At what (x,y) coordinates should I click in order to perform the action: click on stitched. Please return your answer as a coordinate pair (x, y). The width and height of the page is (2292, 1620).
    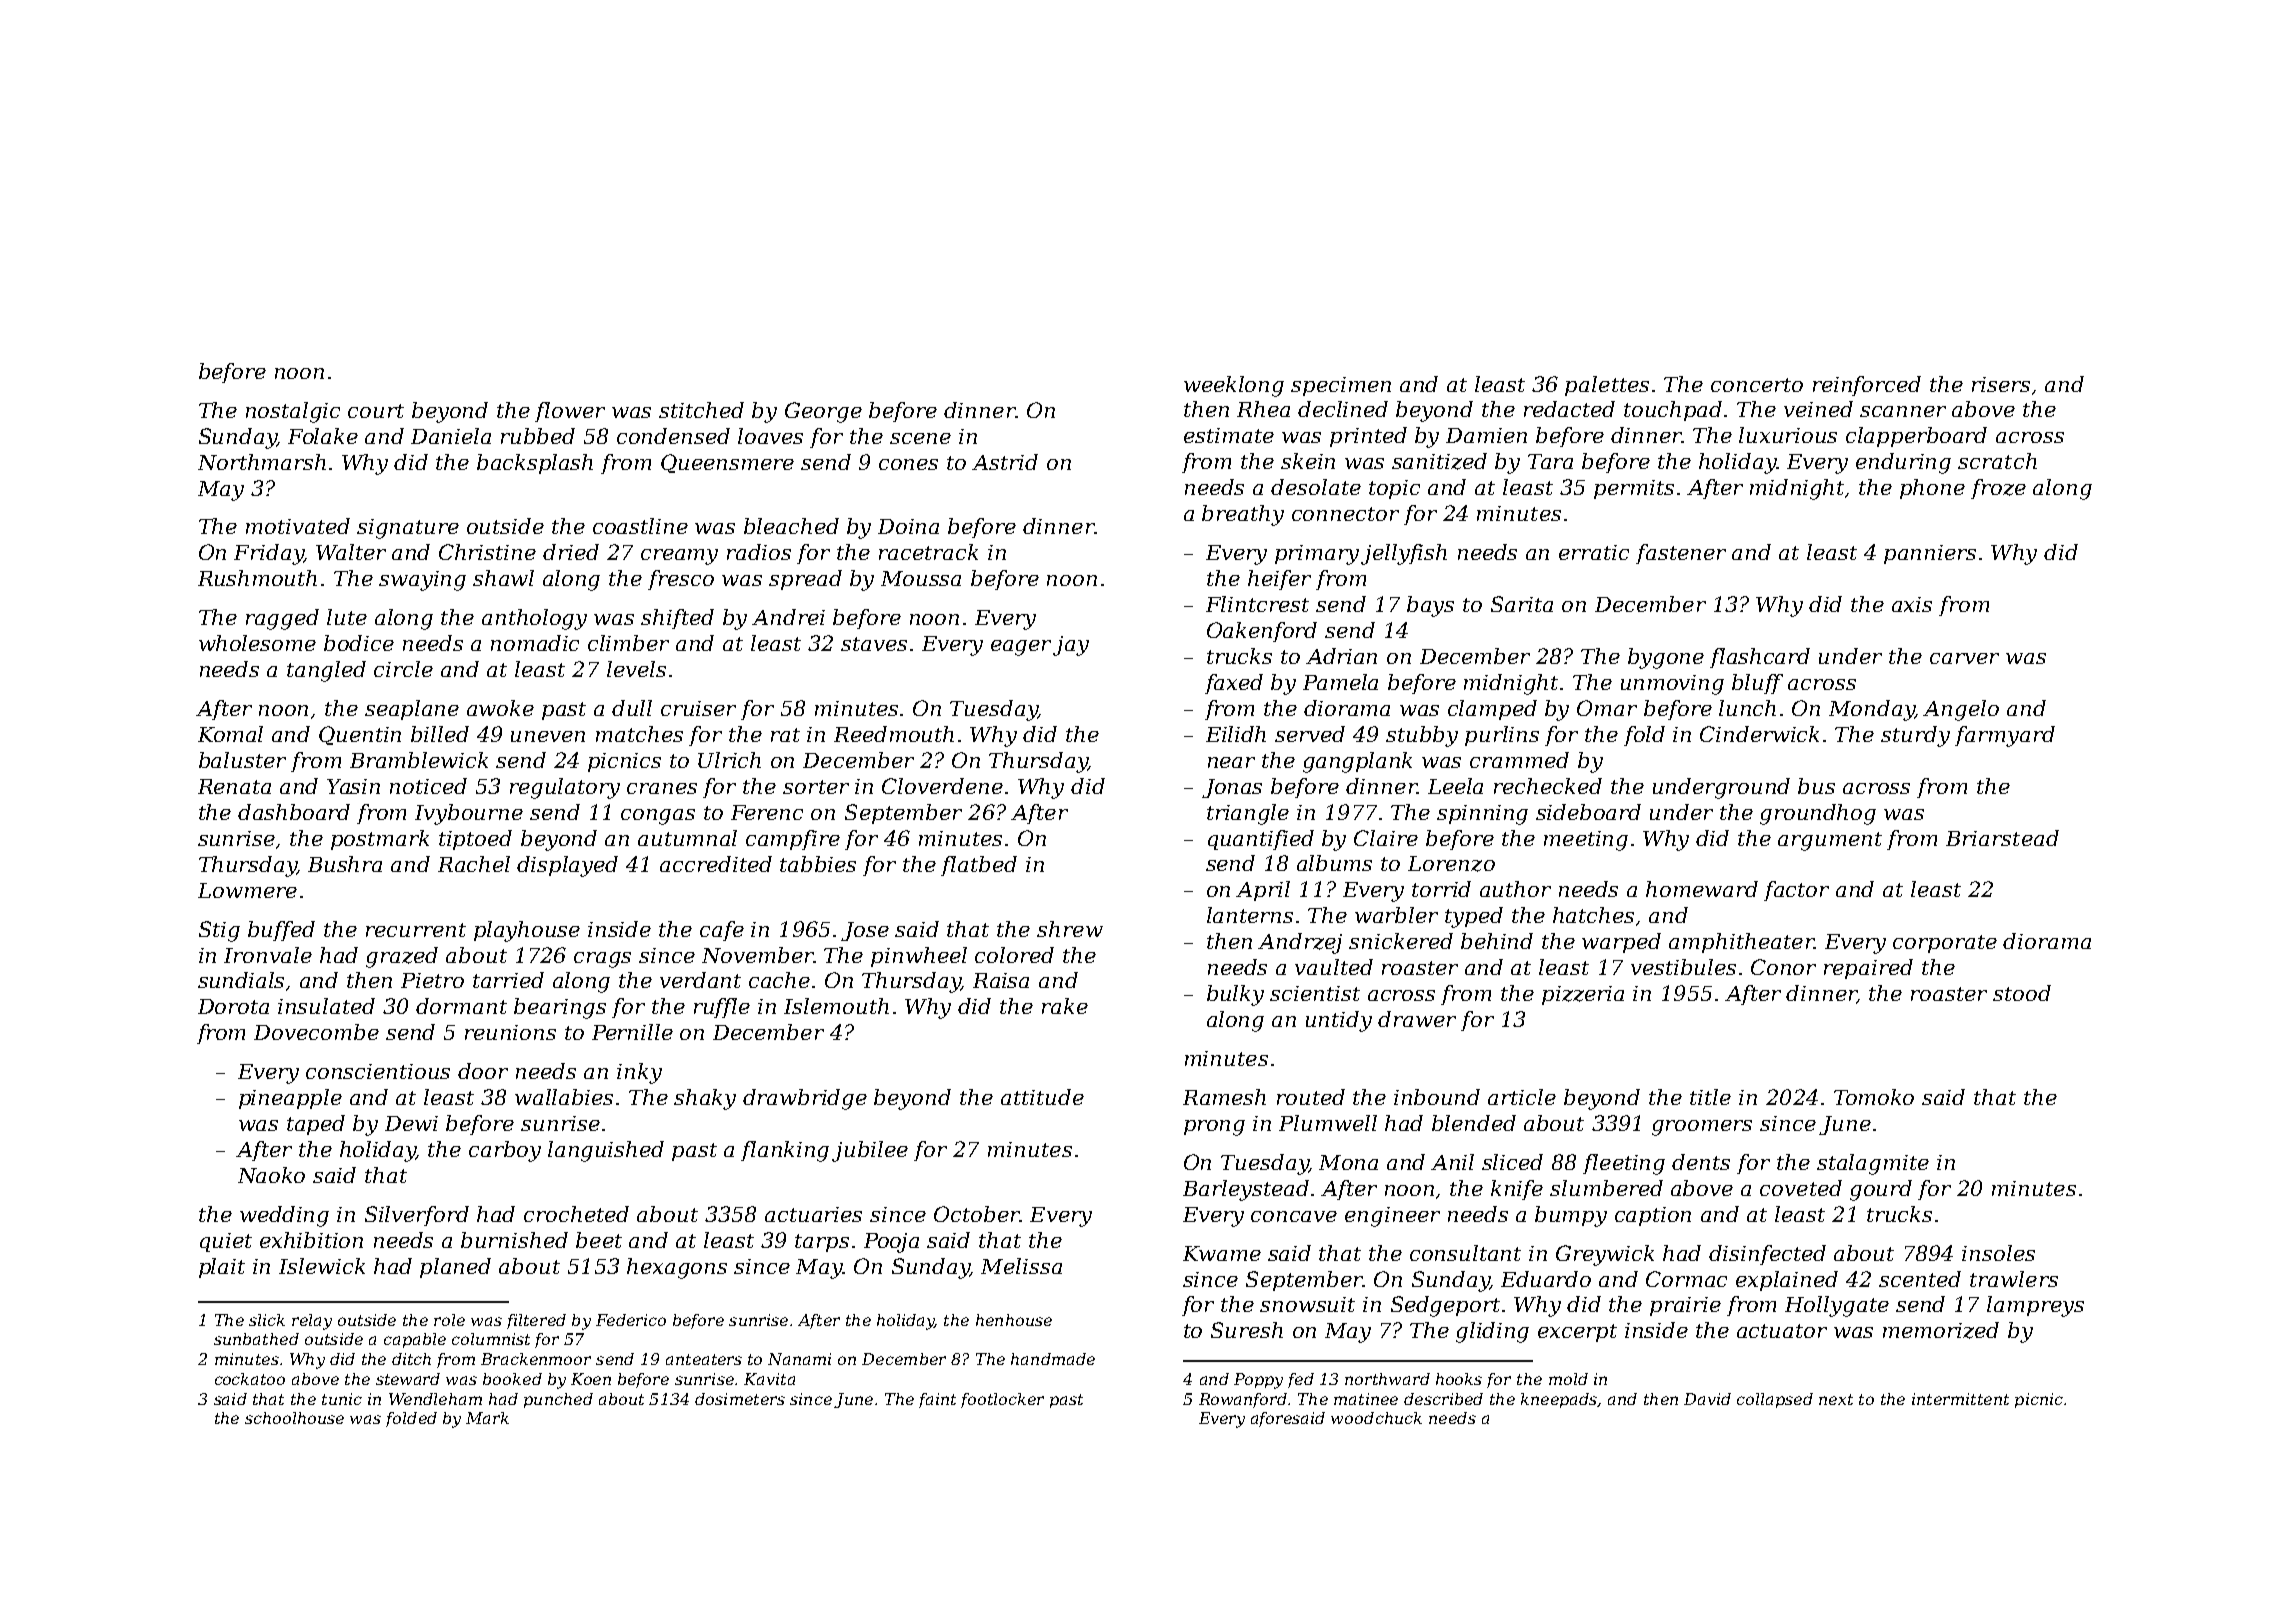
    Looking at the image, I should click on (701, 410).
